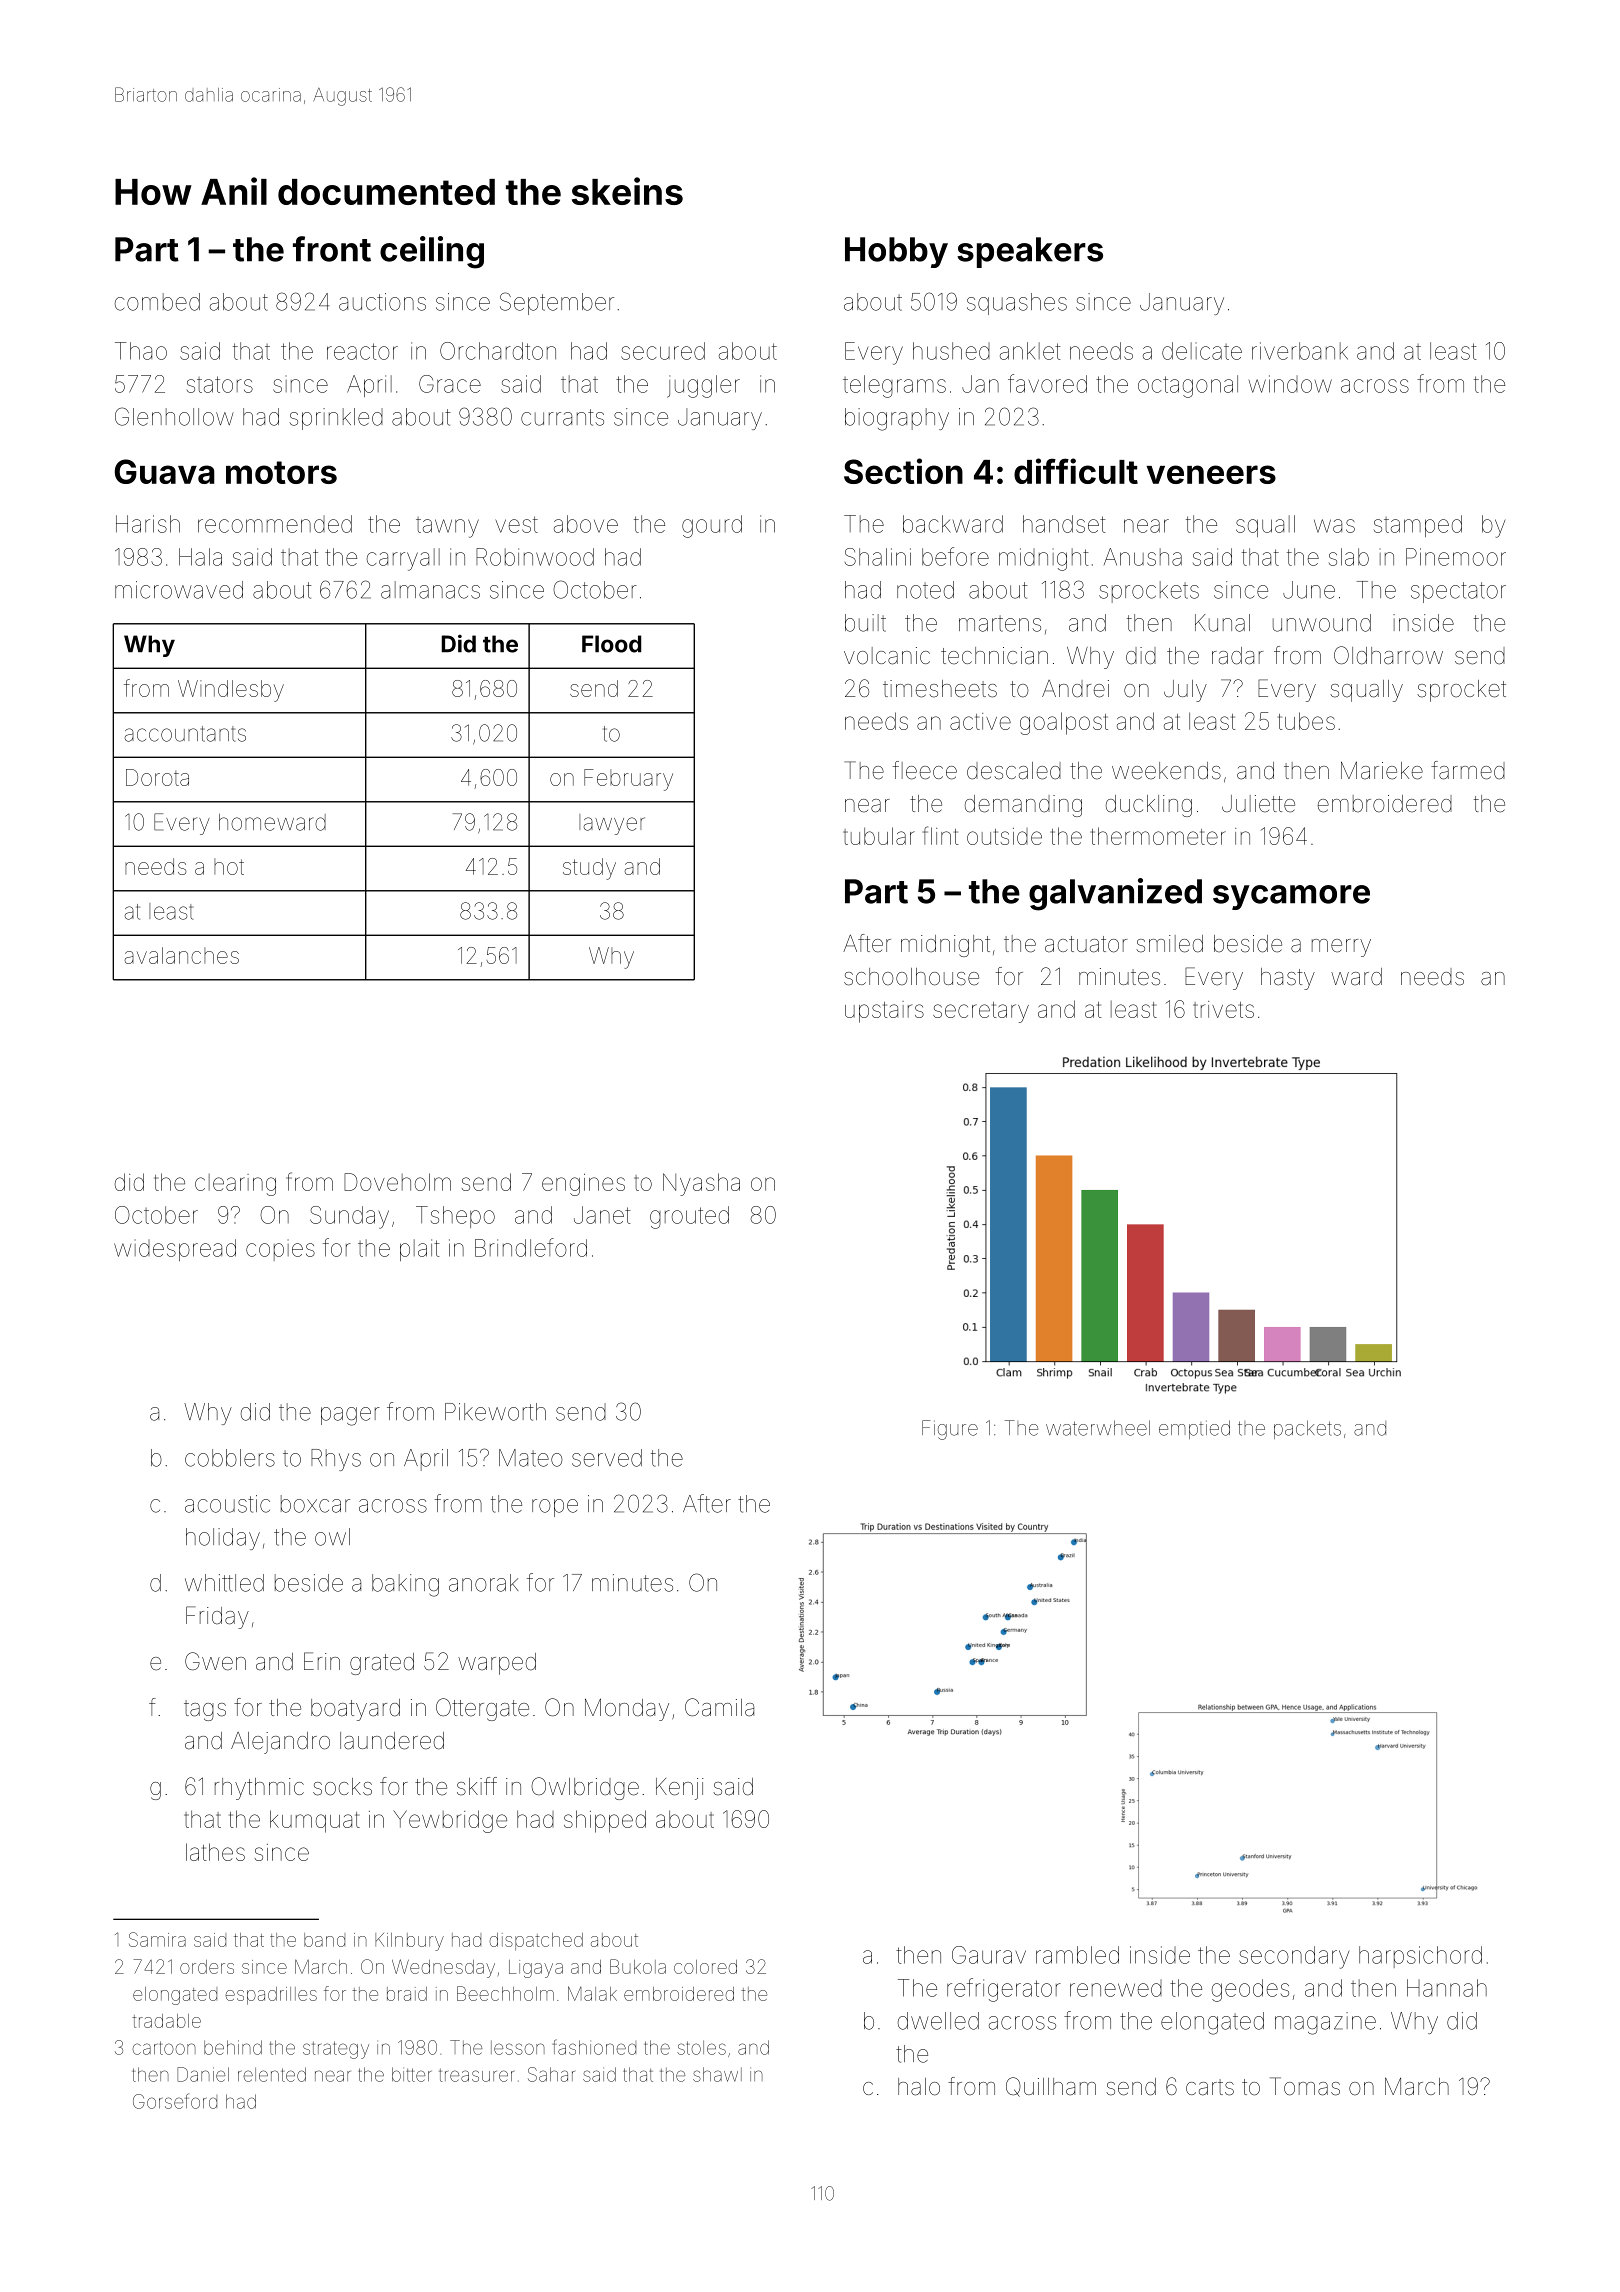 The height and width of the screenshot is (2292, 1620). What do you see at coordinates (1294, 1957) in the screenshot?
I see `secondary` at bounding box center [1294, 1957].
